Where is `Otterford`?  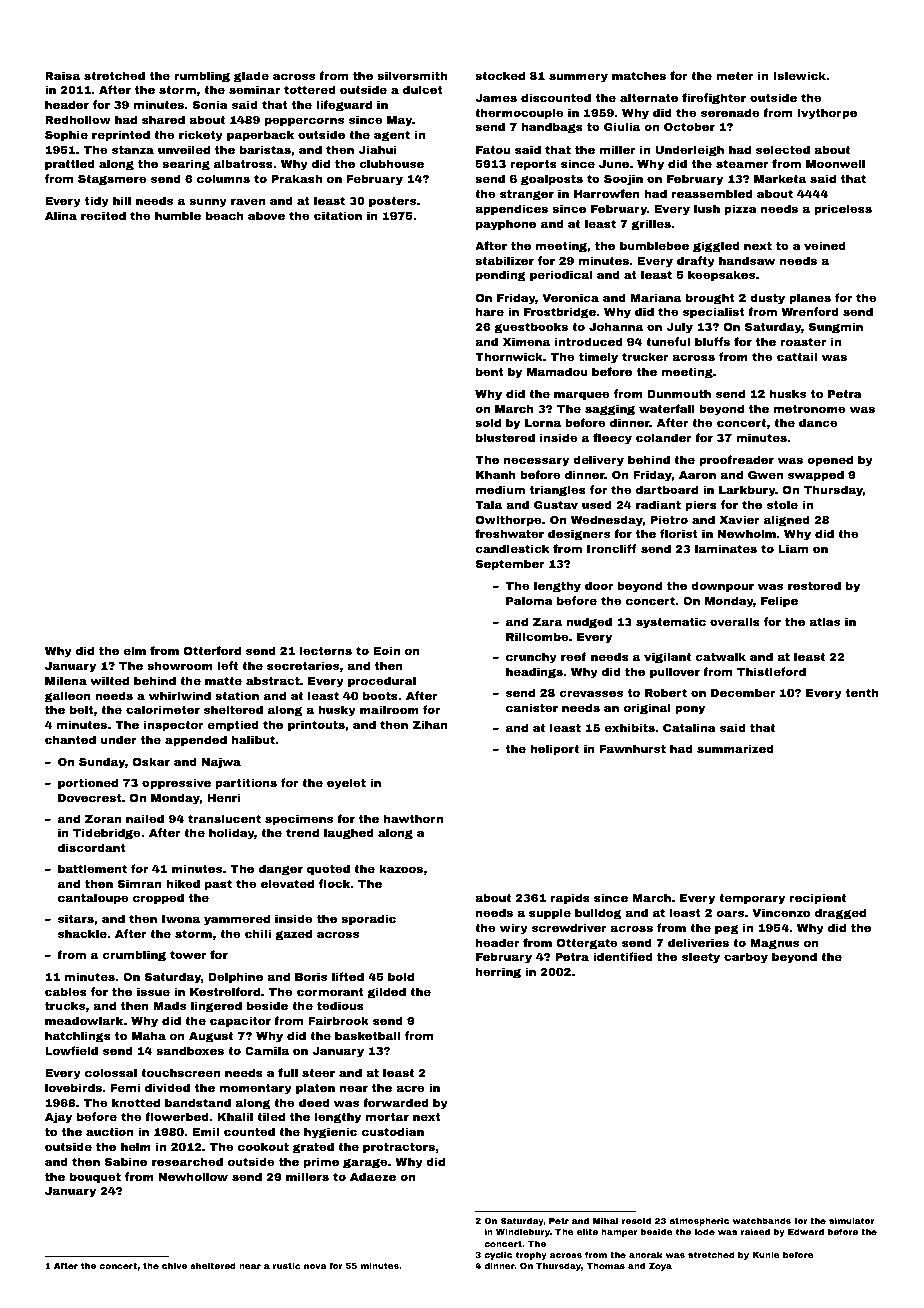
Otterford is located at coordinates (212, 650).
